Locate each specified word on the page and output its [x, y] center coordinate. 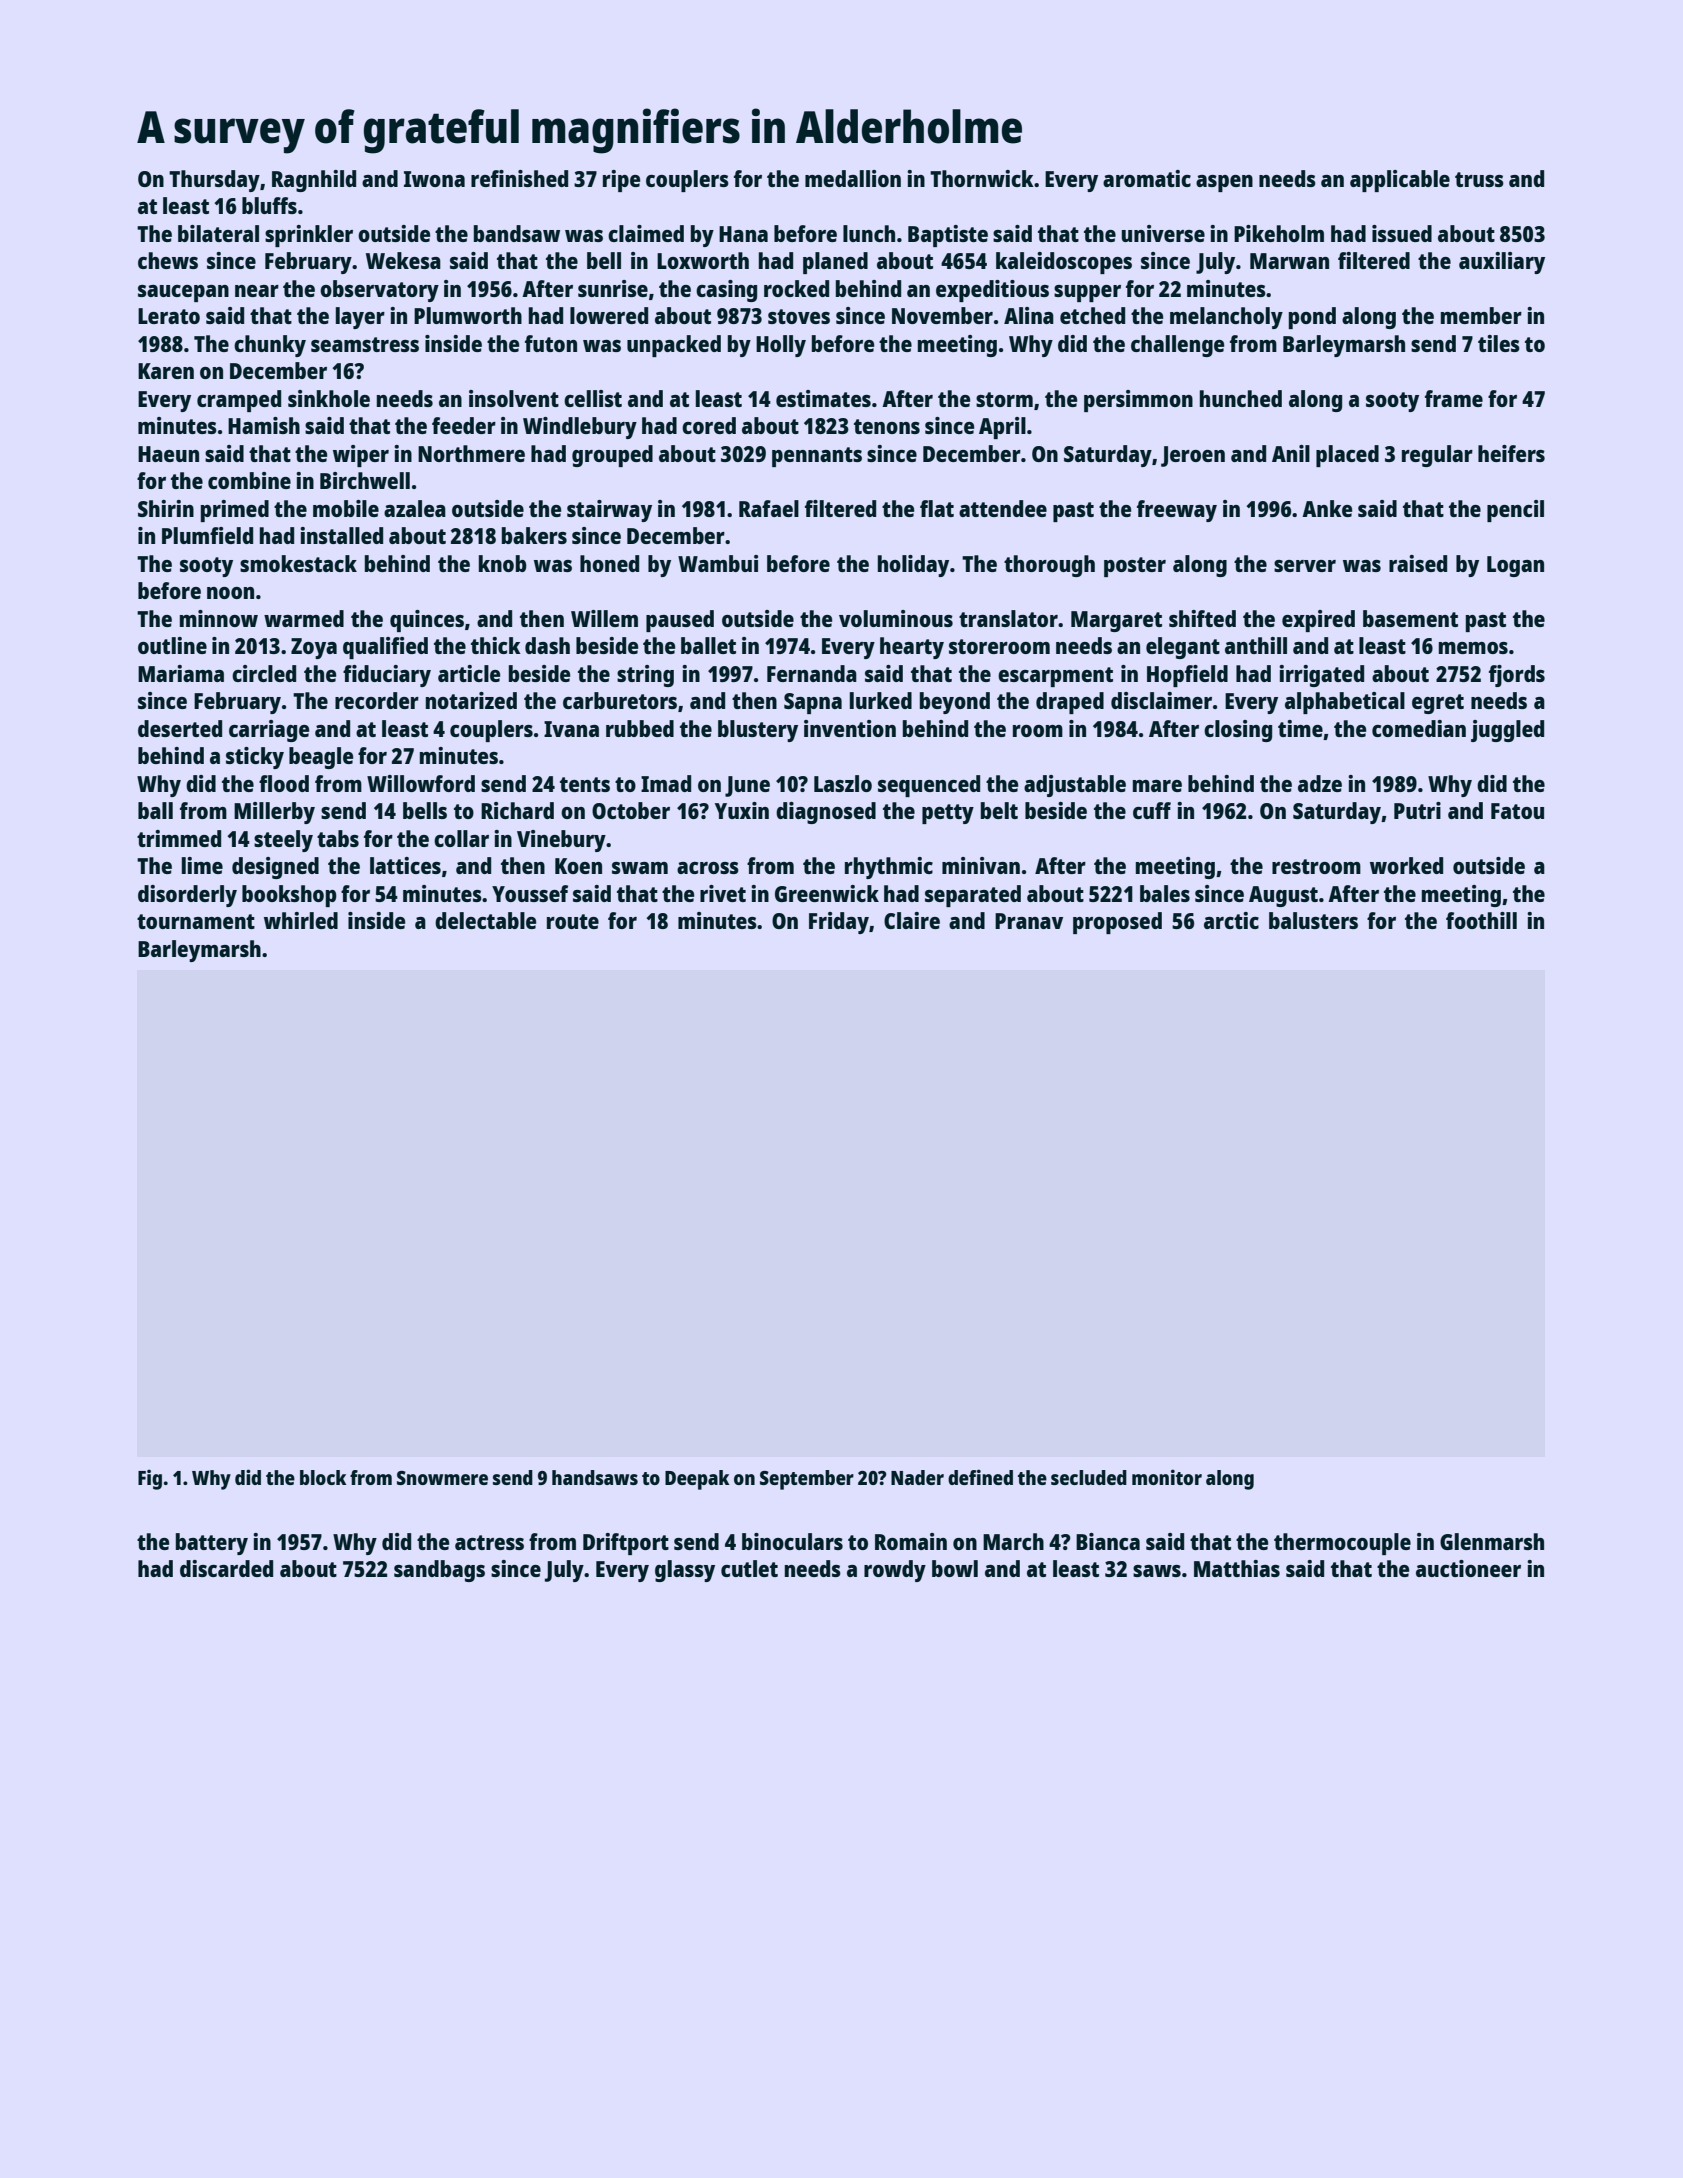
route [573, 921]
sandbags [439, 1571]
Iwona [434, 179]
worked [1406, 865]
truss [1479, 179]
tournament [196, 921]
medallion [853, 178]
